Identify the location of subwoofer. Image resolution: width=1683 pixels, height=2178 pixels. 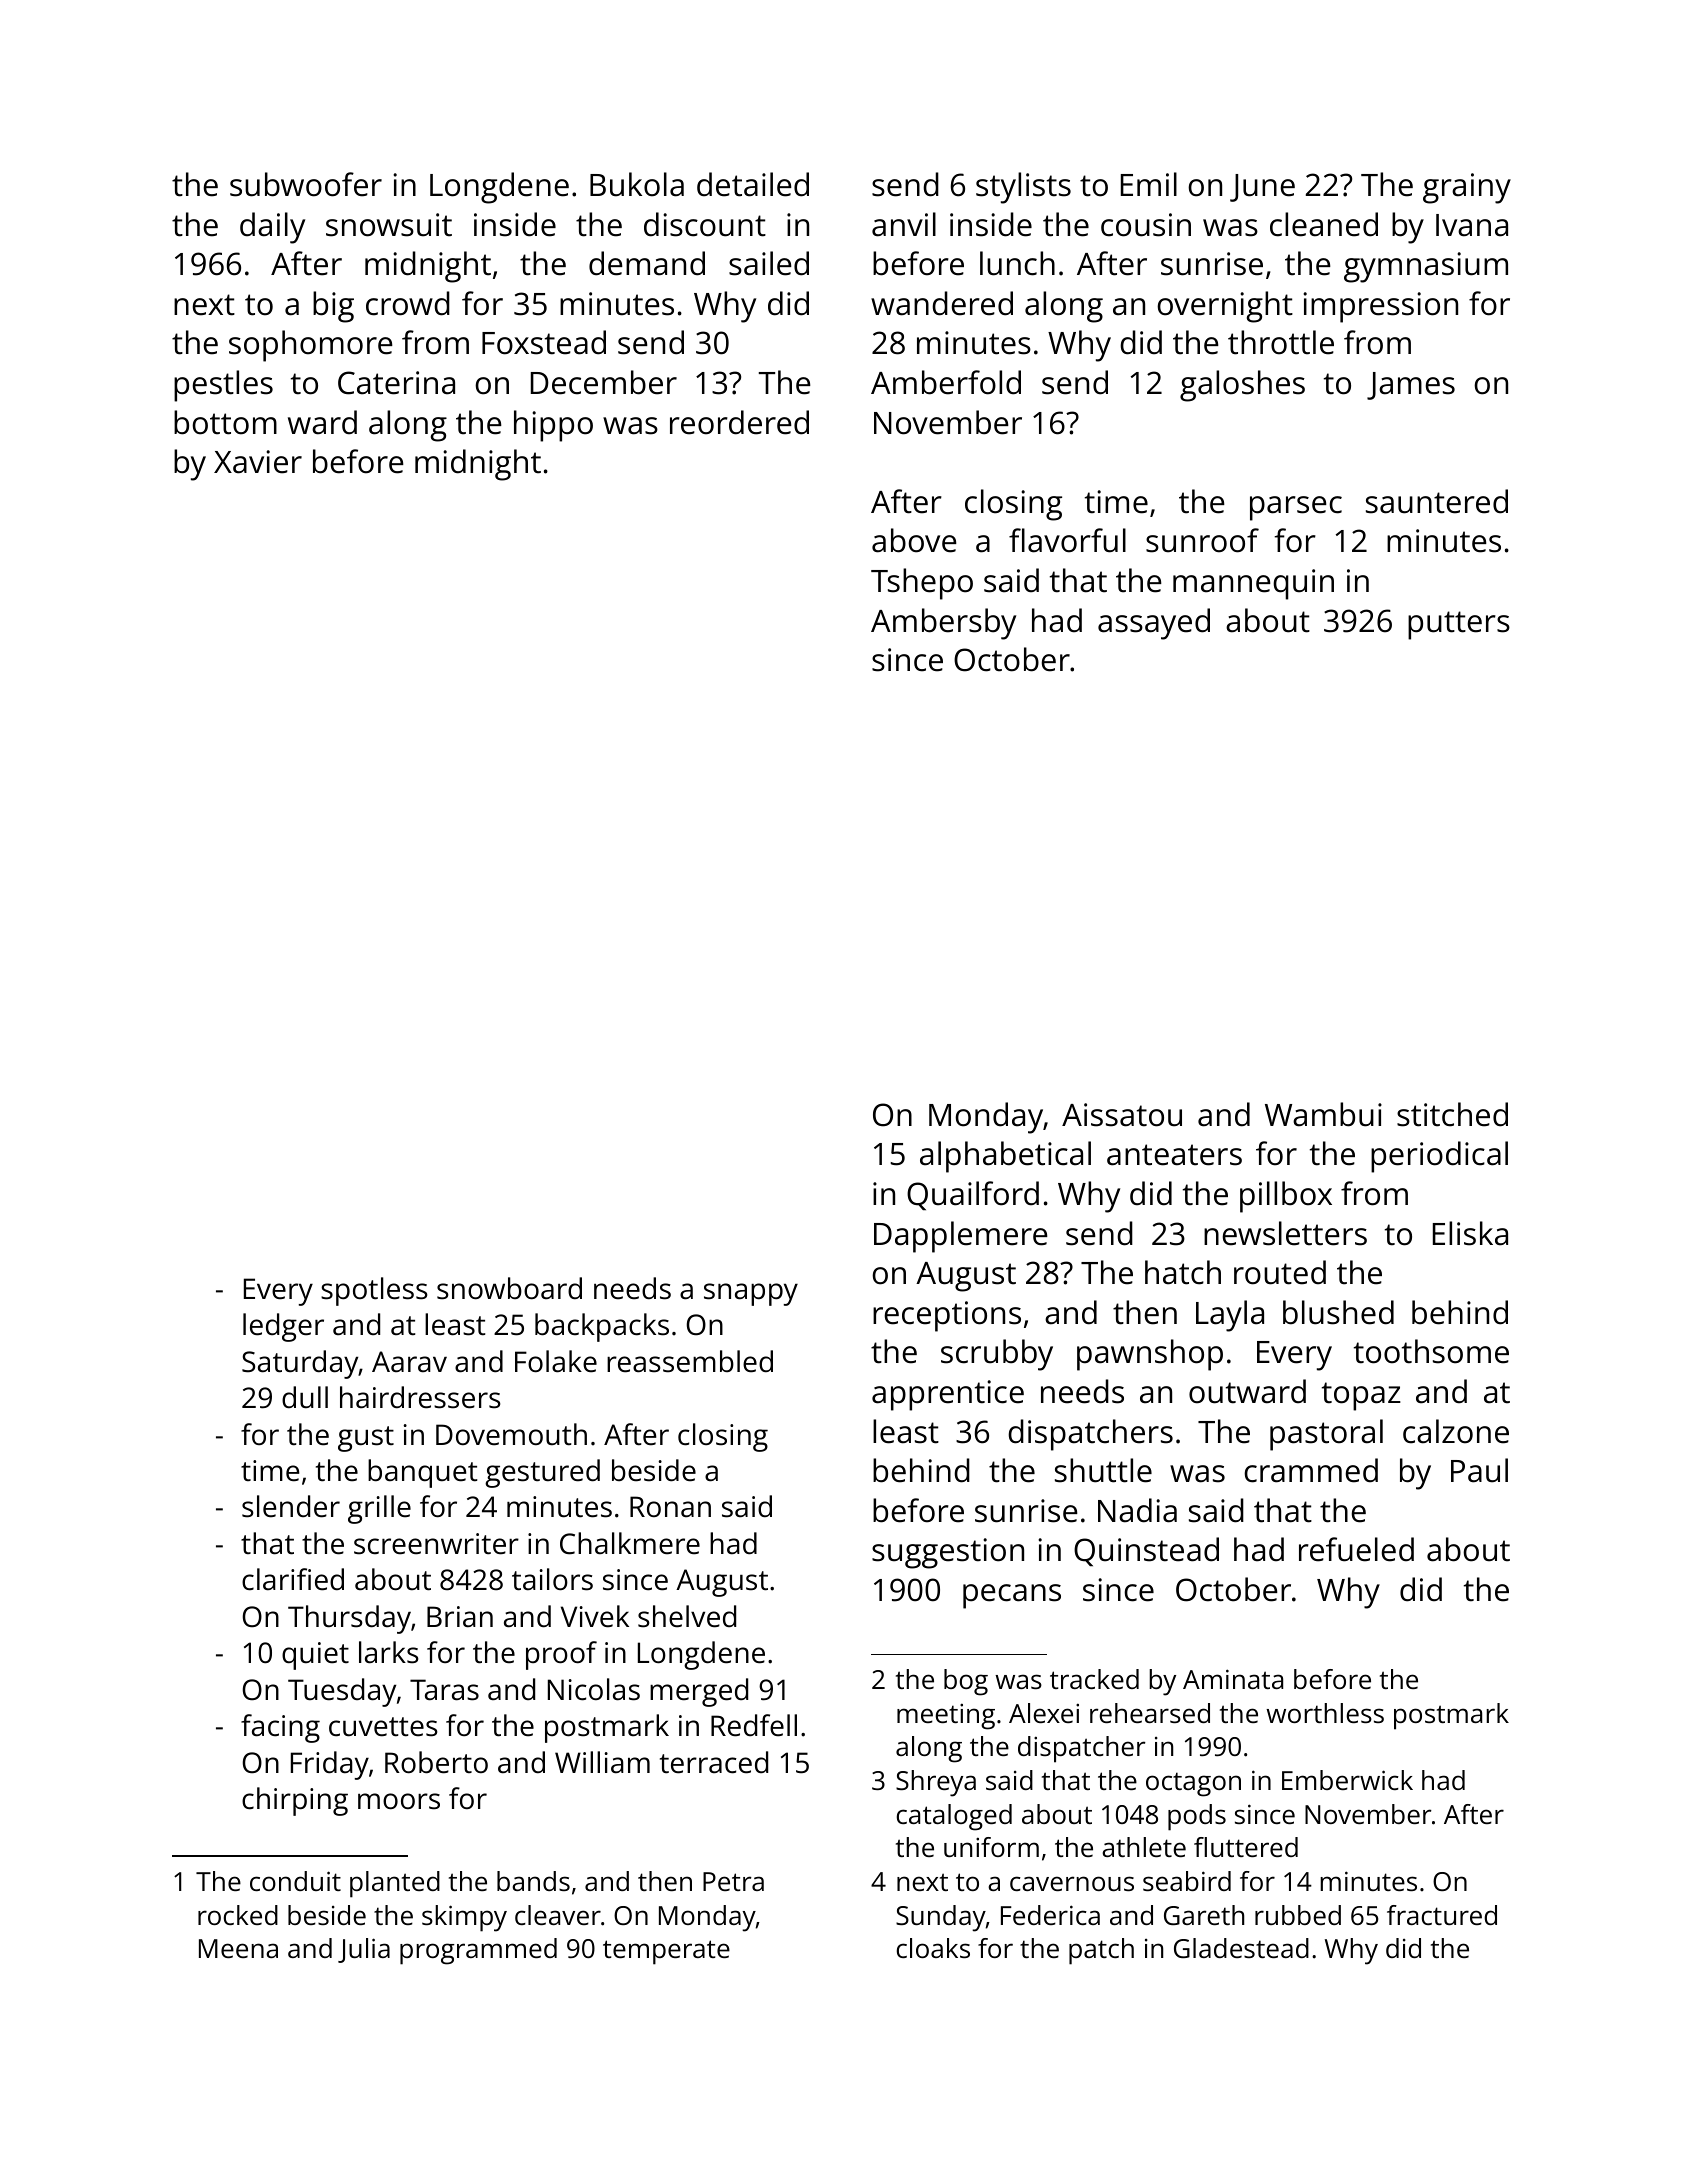
(306, 184).
